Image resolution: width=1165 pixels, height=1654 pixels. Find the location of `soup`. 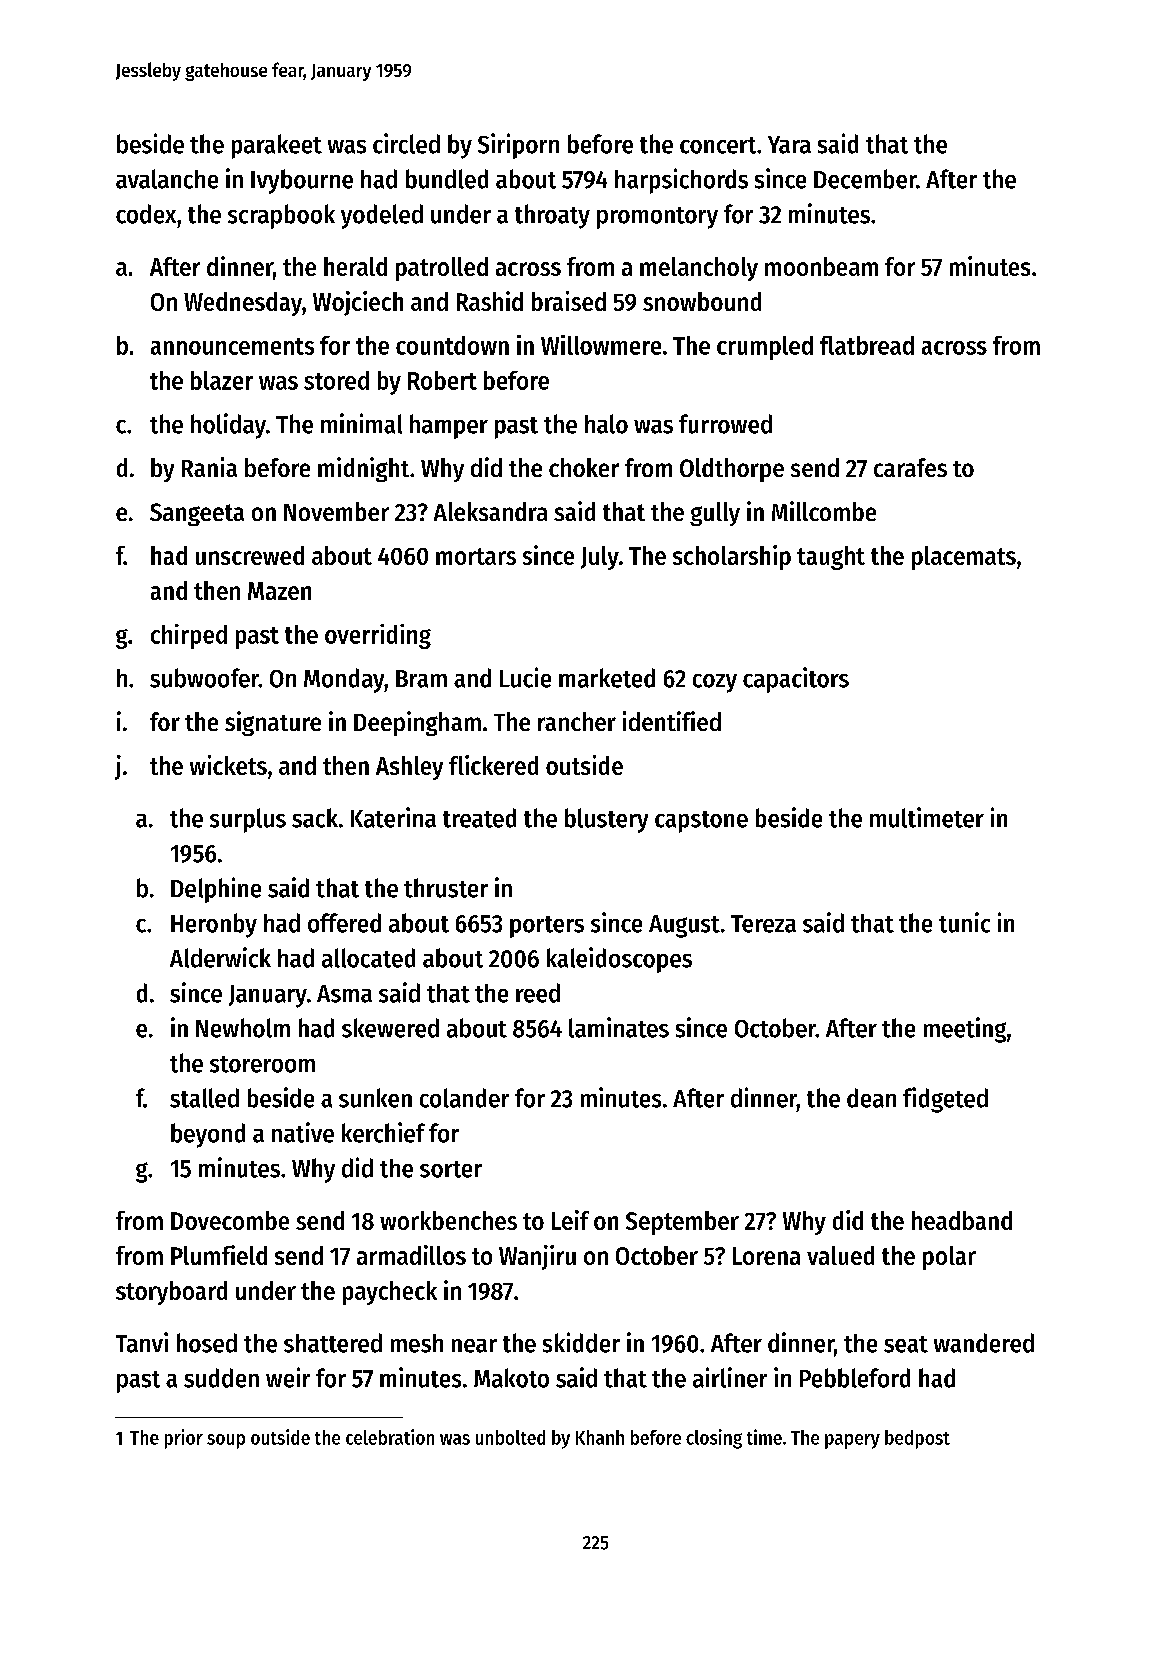

soup is located at coordinates (226, 1441).
